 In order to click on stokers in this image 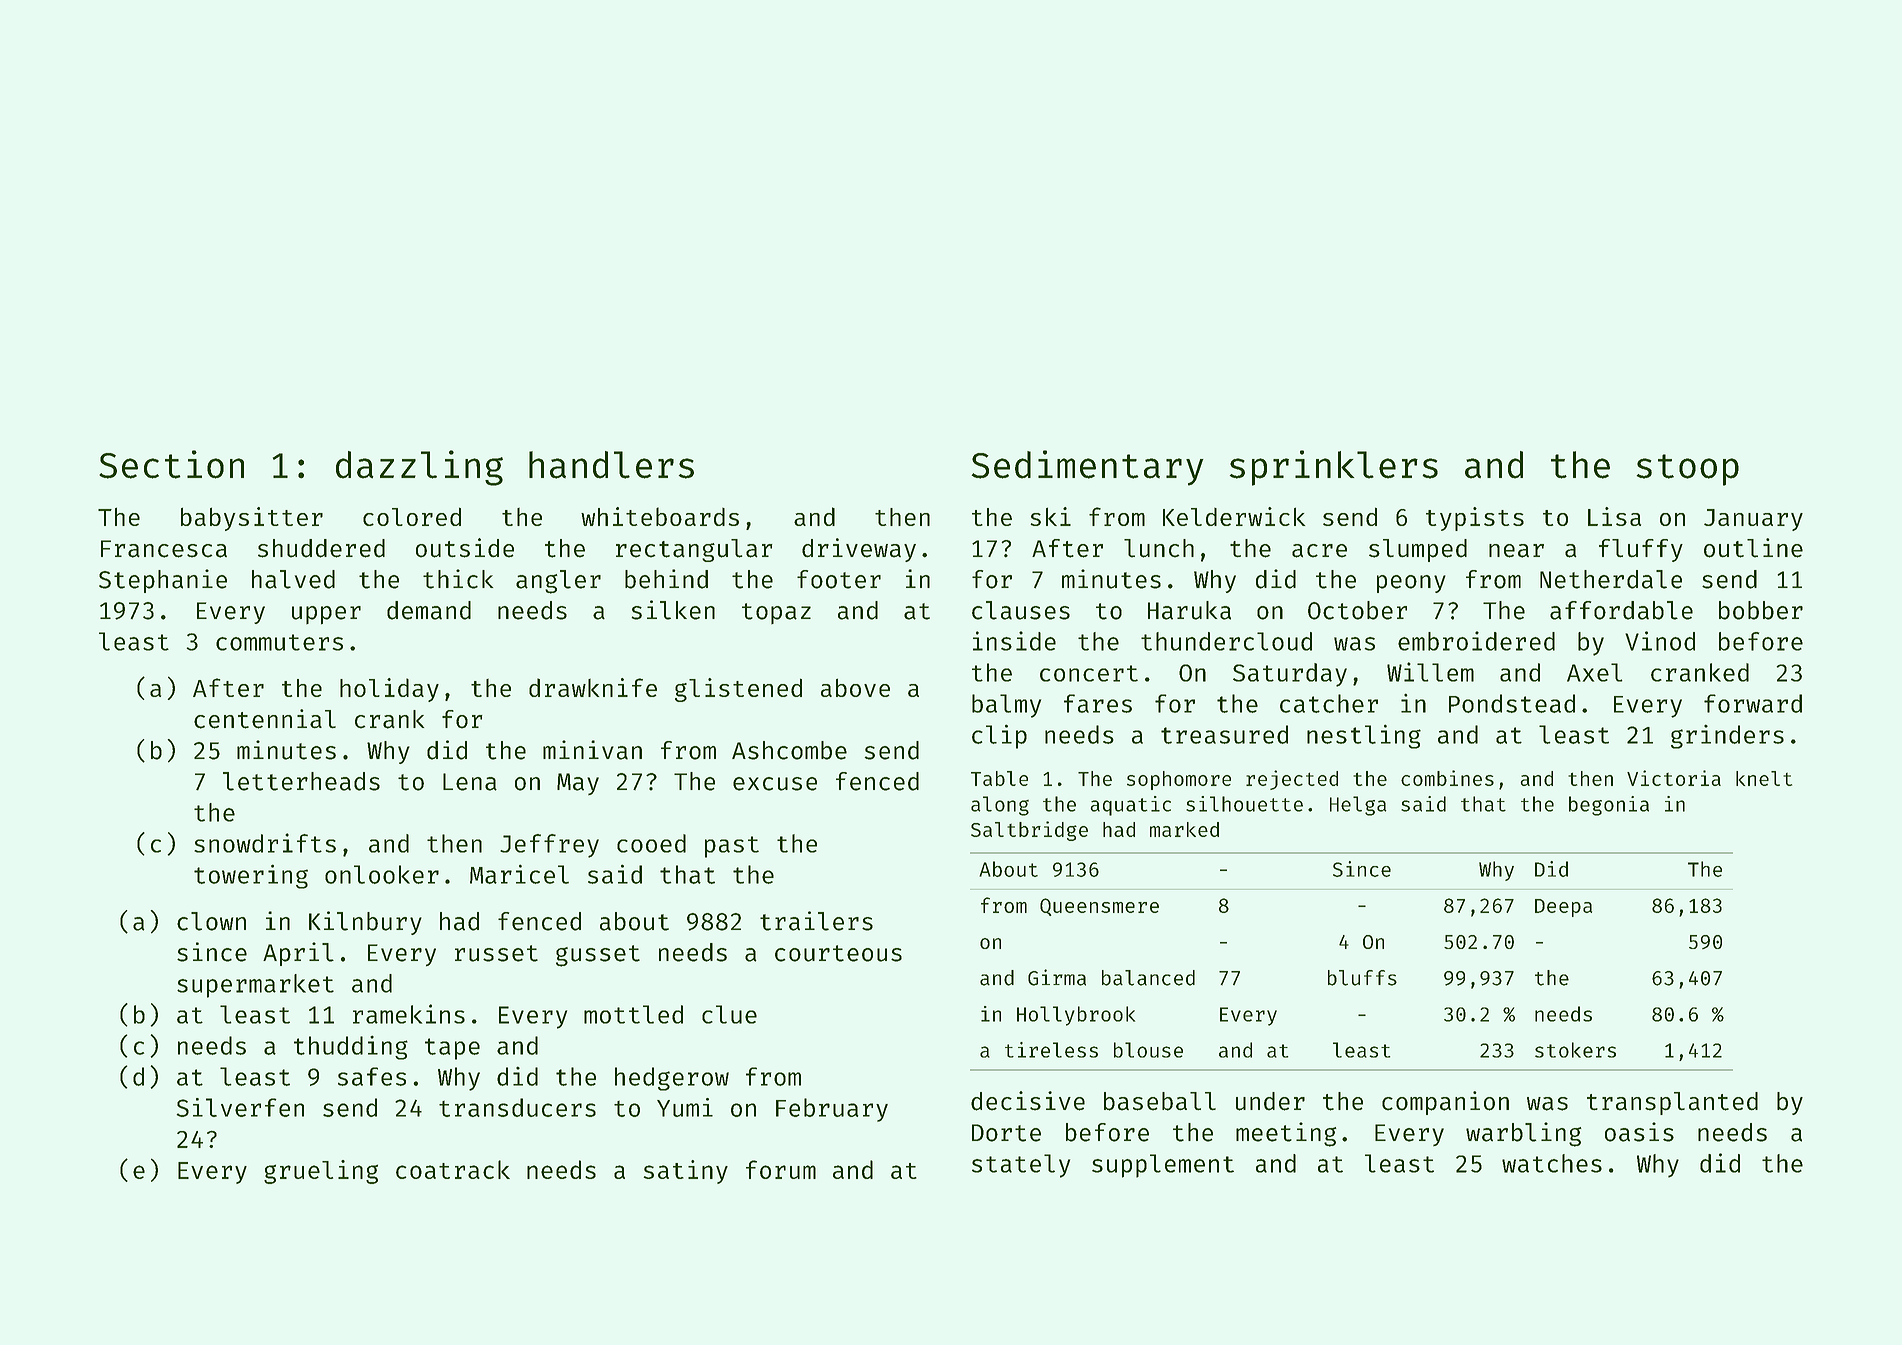, I will do `click(1575, 1050)`.
